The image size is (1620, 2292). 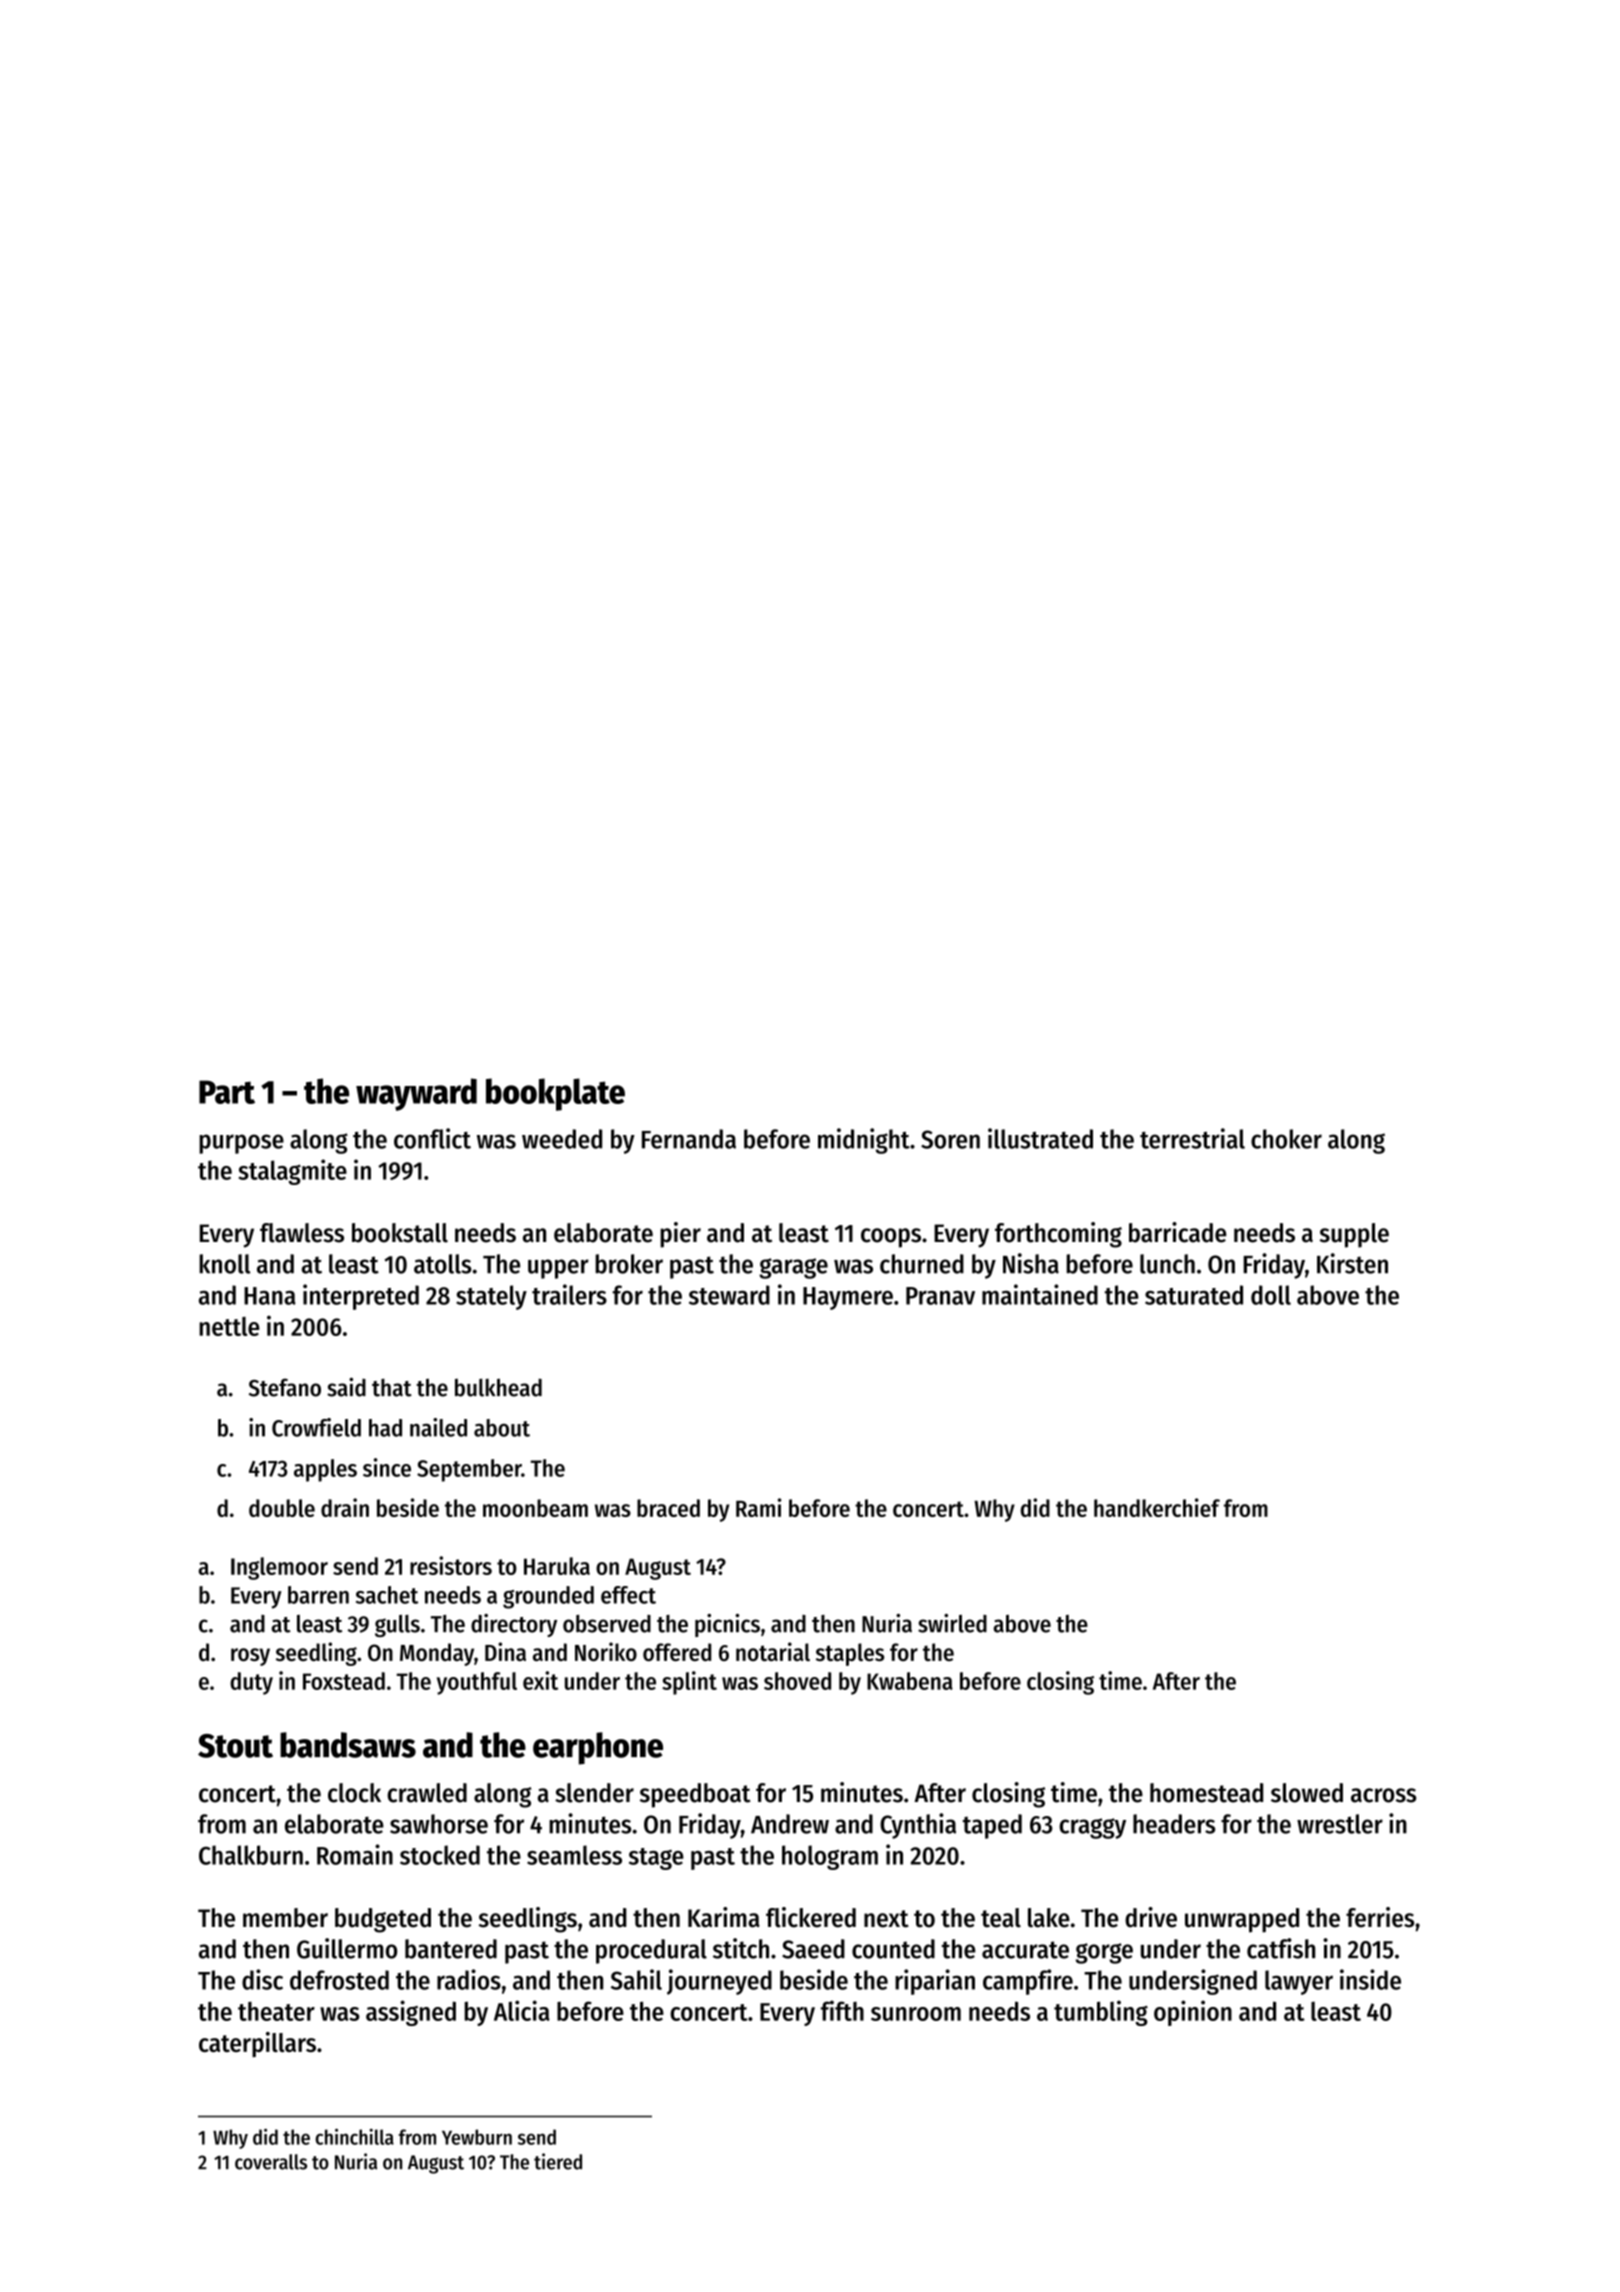 What do you see at coordinates (1307, 1793) in the document?
I see `slowed` at bounding box center [1307, 1793].
